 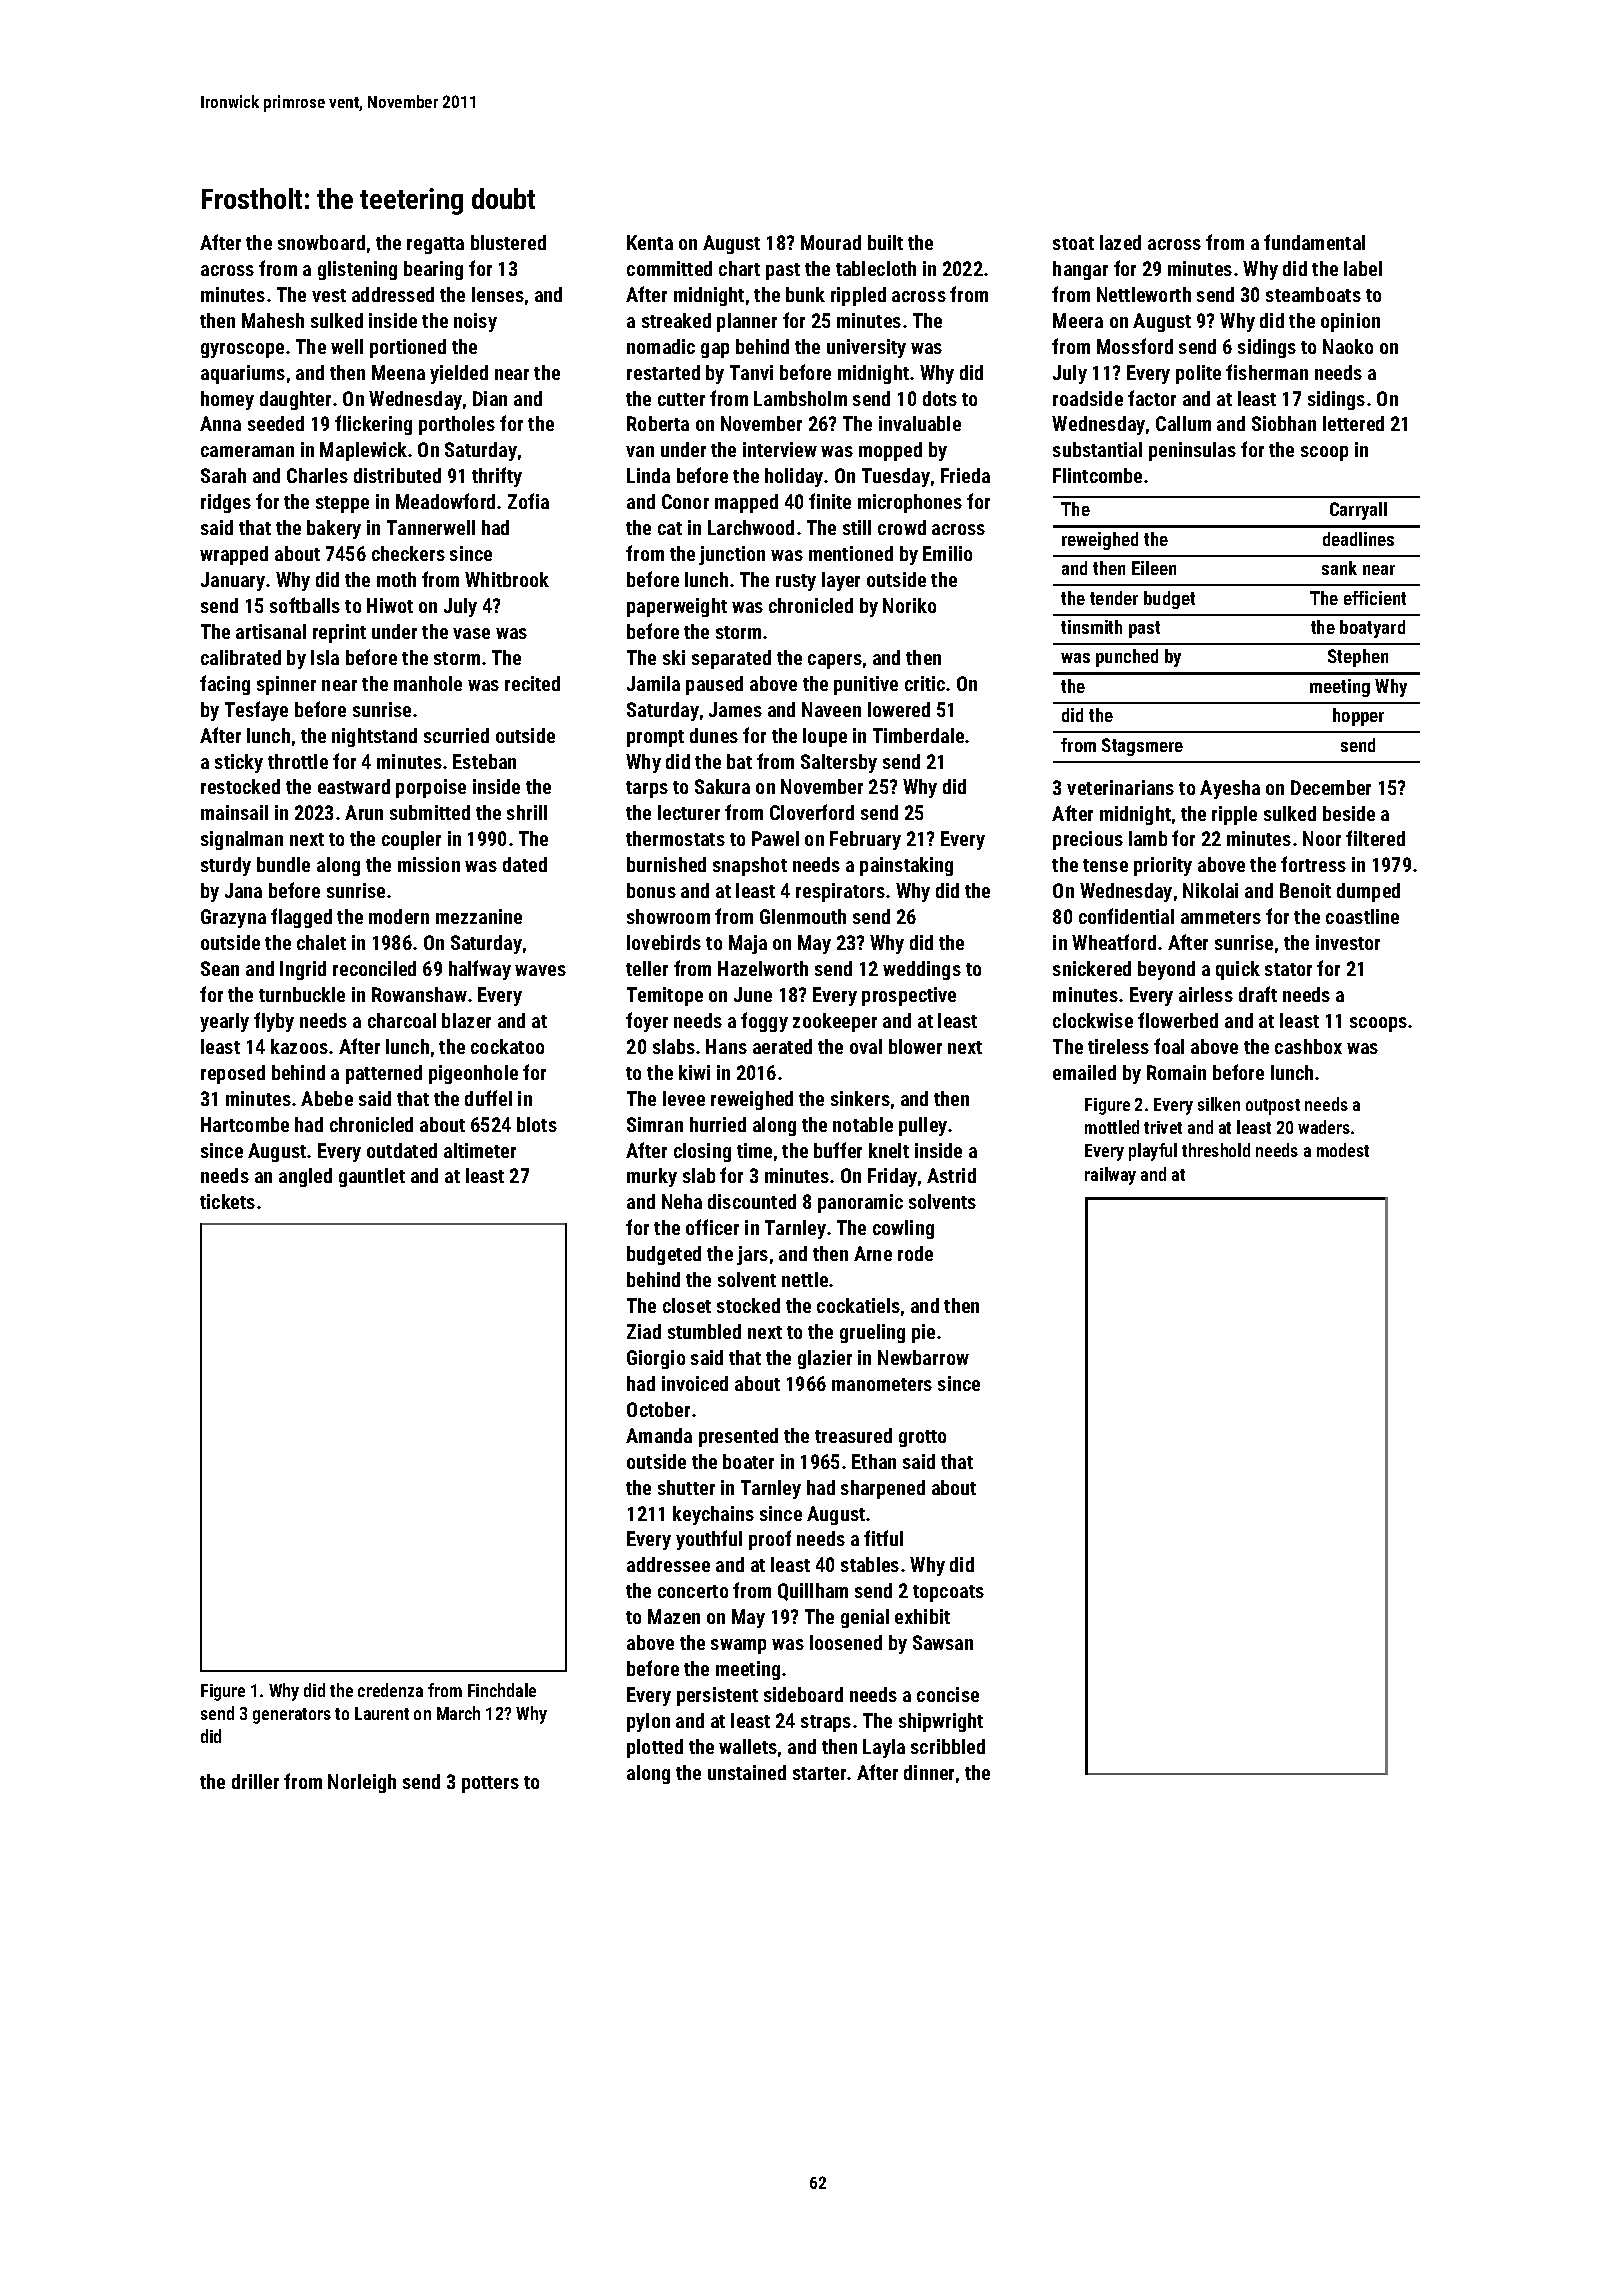 I want to click on pylon, so click(x=648, y=1722).
